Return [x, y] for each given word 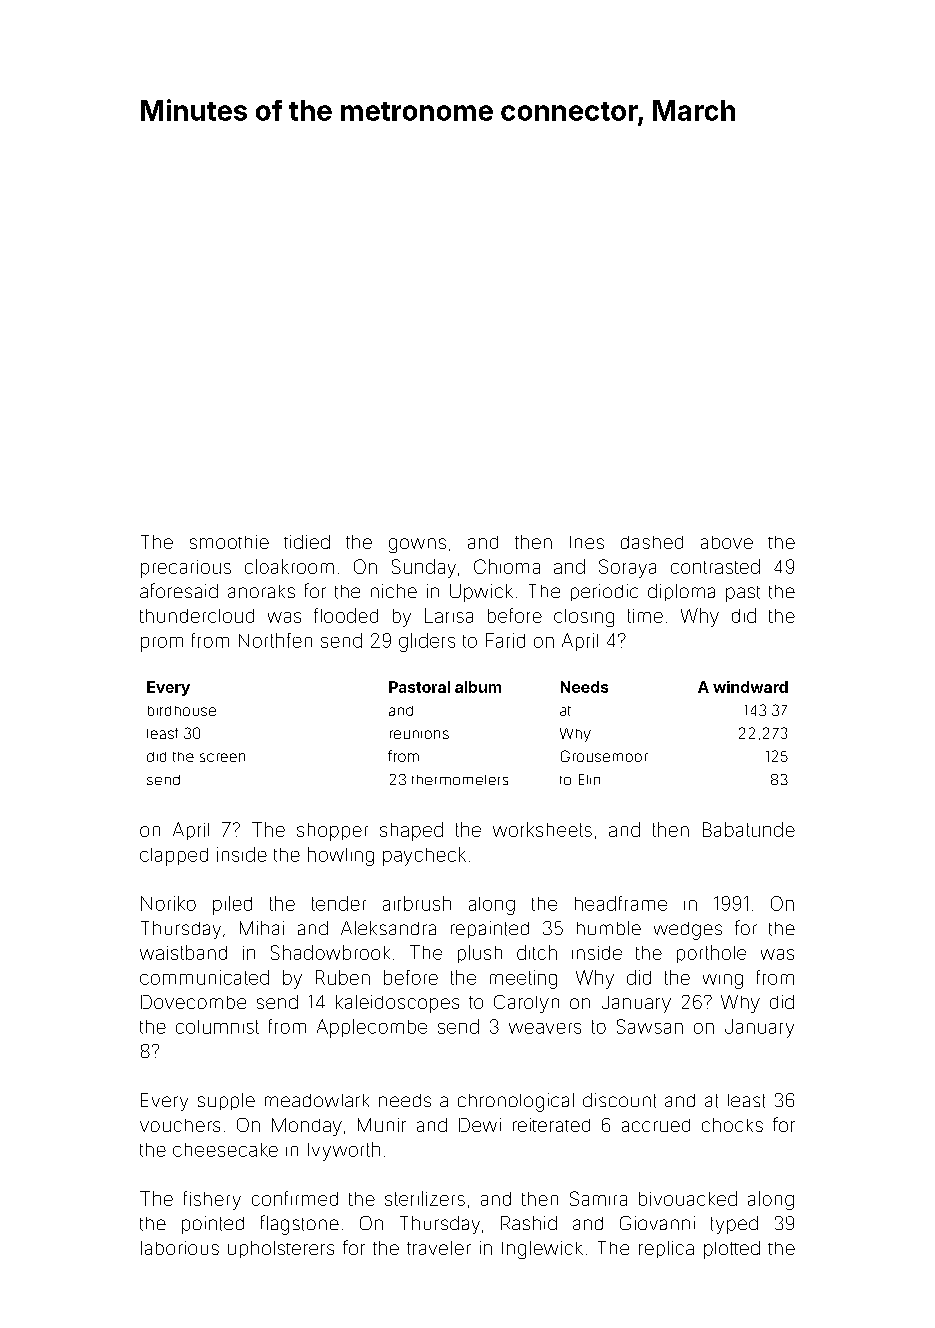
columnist [217, 1027]
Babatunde [749, 829]
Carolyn [526, 1004]
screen [222, 757]
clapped [174, 857]
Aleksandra [388, 928]
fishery [212, 1200]
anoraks [261, 591]
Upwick [481, 593]
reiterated [551, 1125]
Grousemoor [604, 756]
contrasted [715, 566]
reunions [419, 734]
